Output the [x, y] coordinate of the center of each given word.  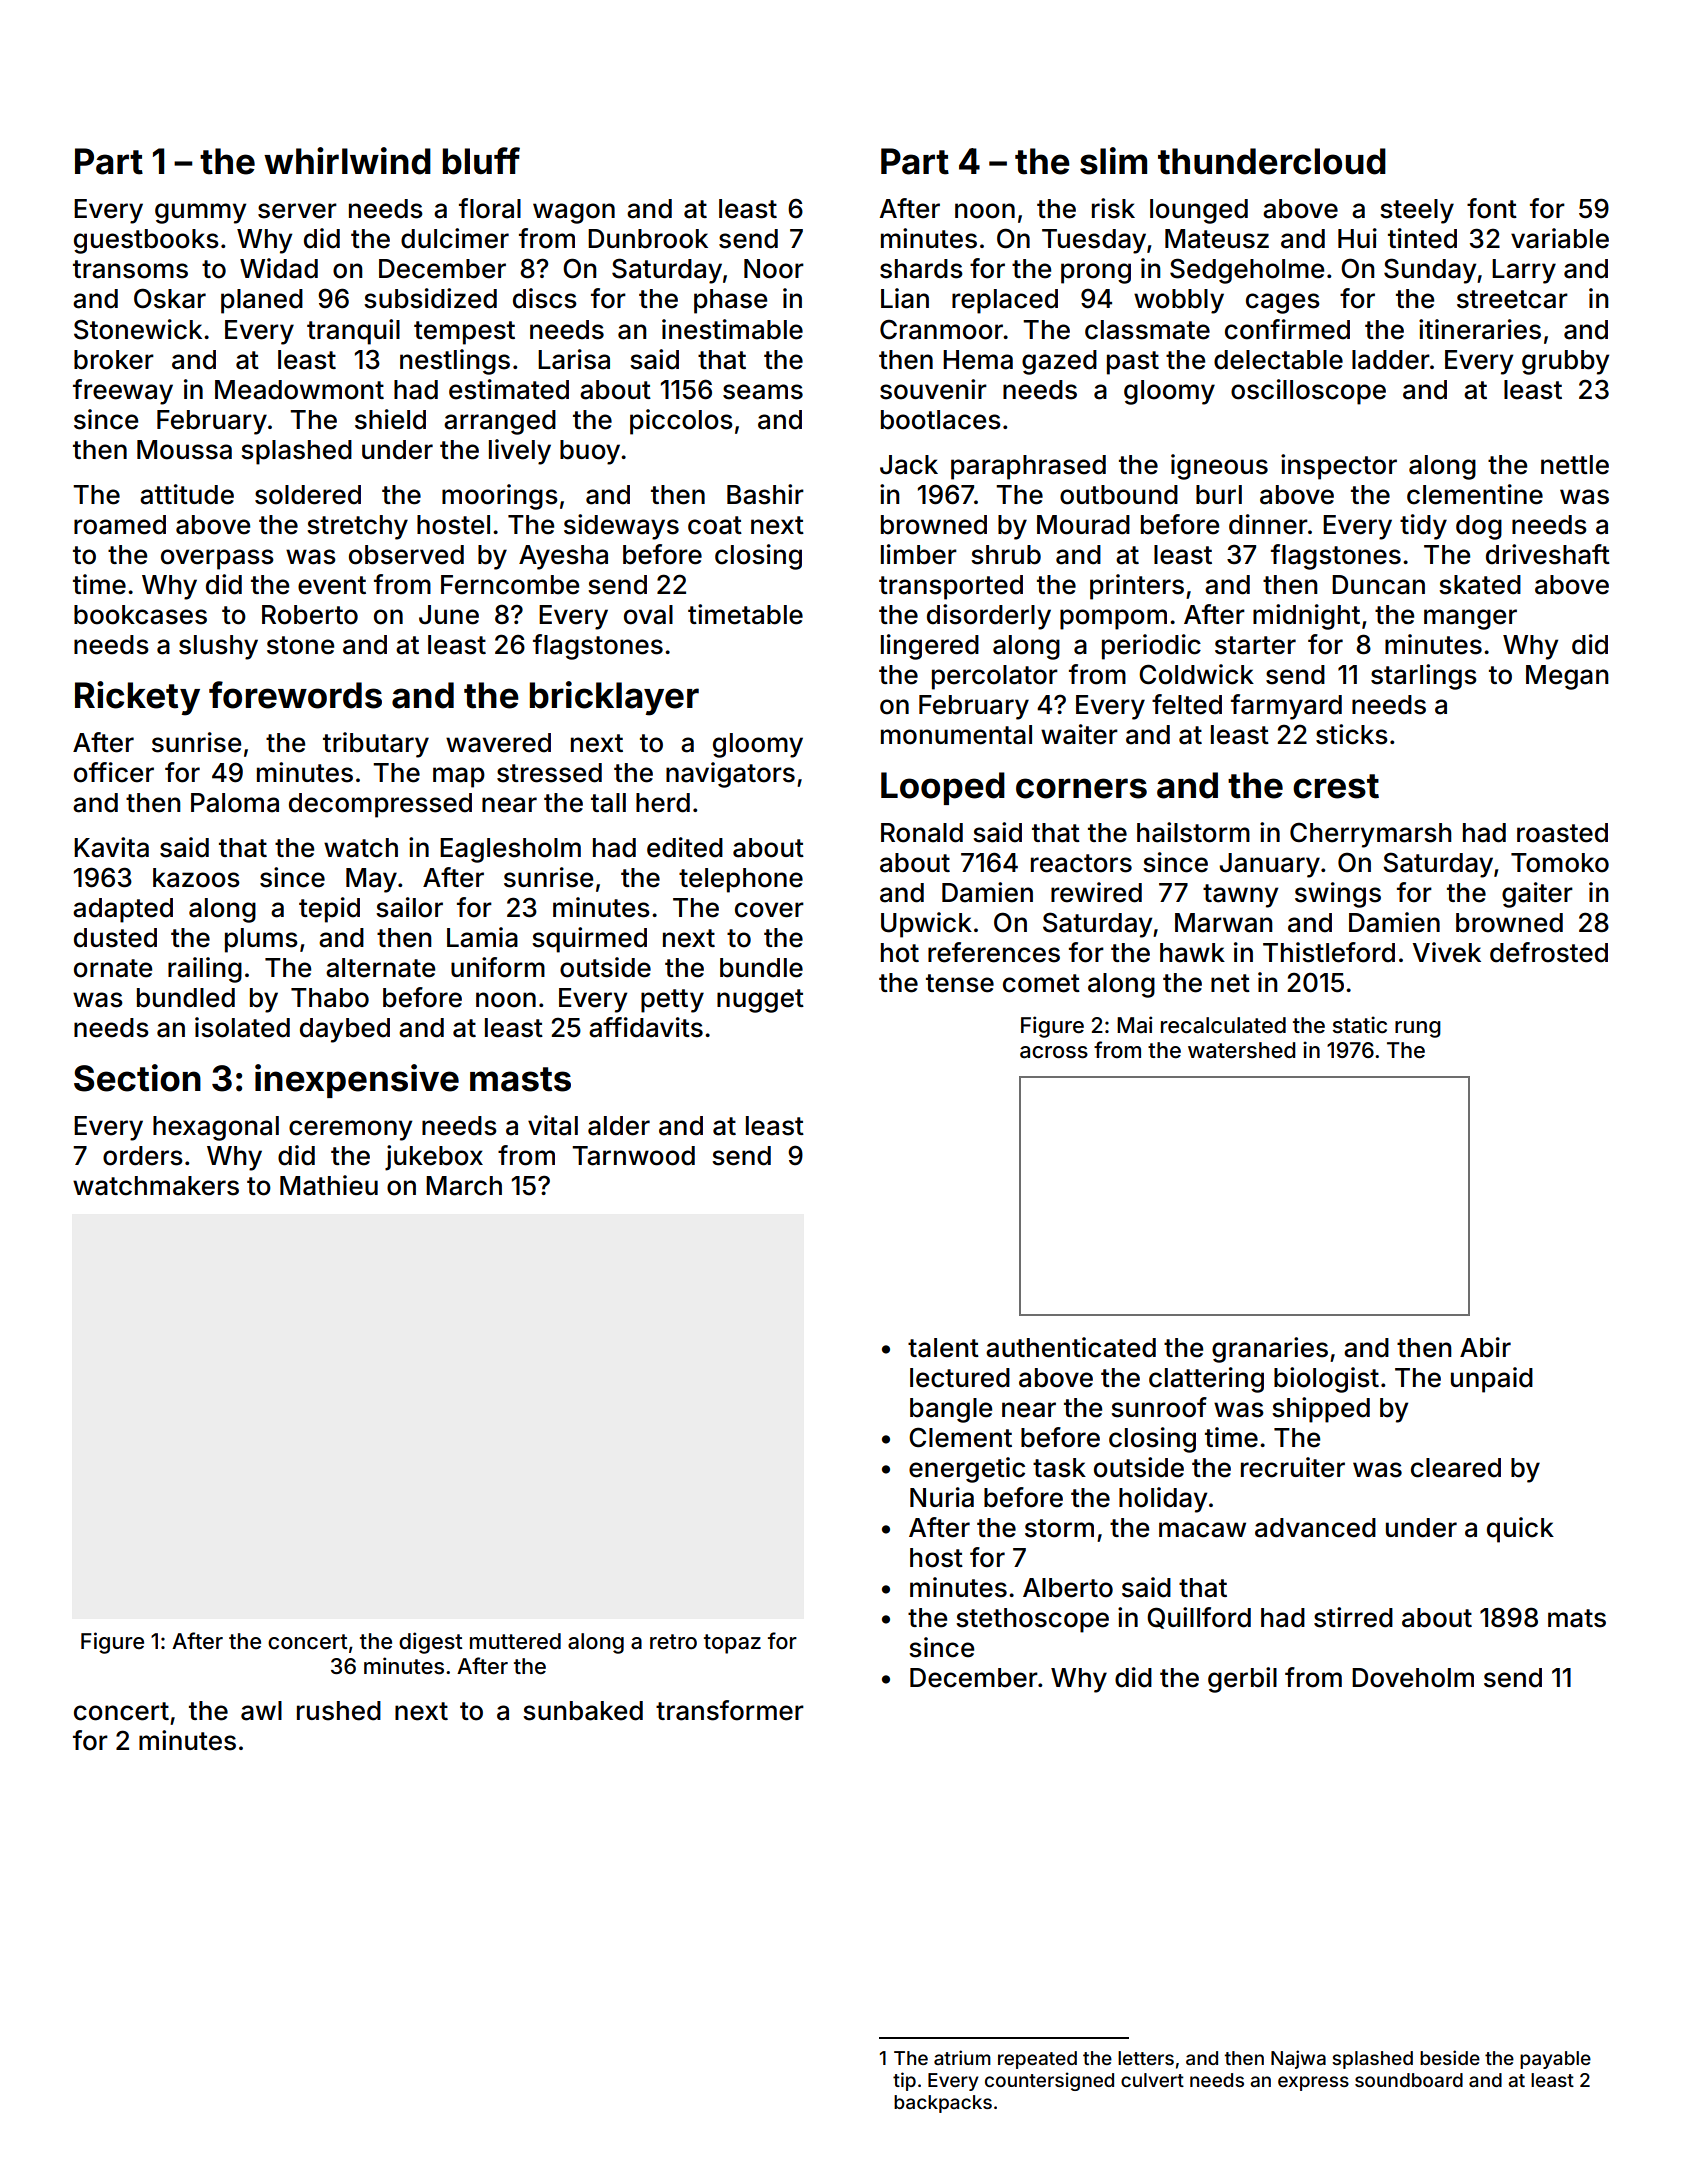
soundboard [1409, 2080]
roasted [1562, 833]
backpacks [943, 2104]
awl [261, 1711]
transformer [730, 1710]
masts [520, 1079]
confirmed [1287, 329]
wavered [498, 743]
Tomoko [1560, 863]
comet [1041, 983]
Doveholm [1413, 1678]
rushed [339, 1711]
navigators [730, 775]
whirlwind [347, 161]
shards [921, 269]
